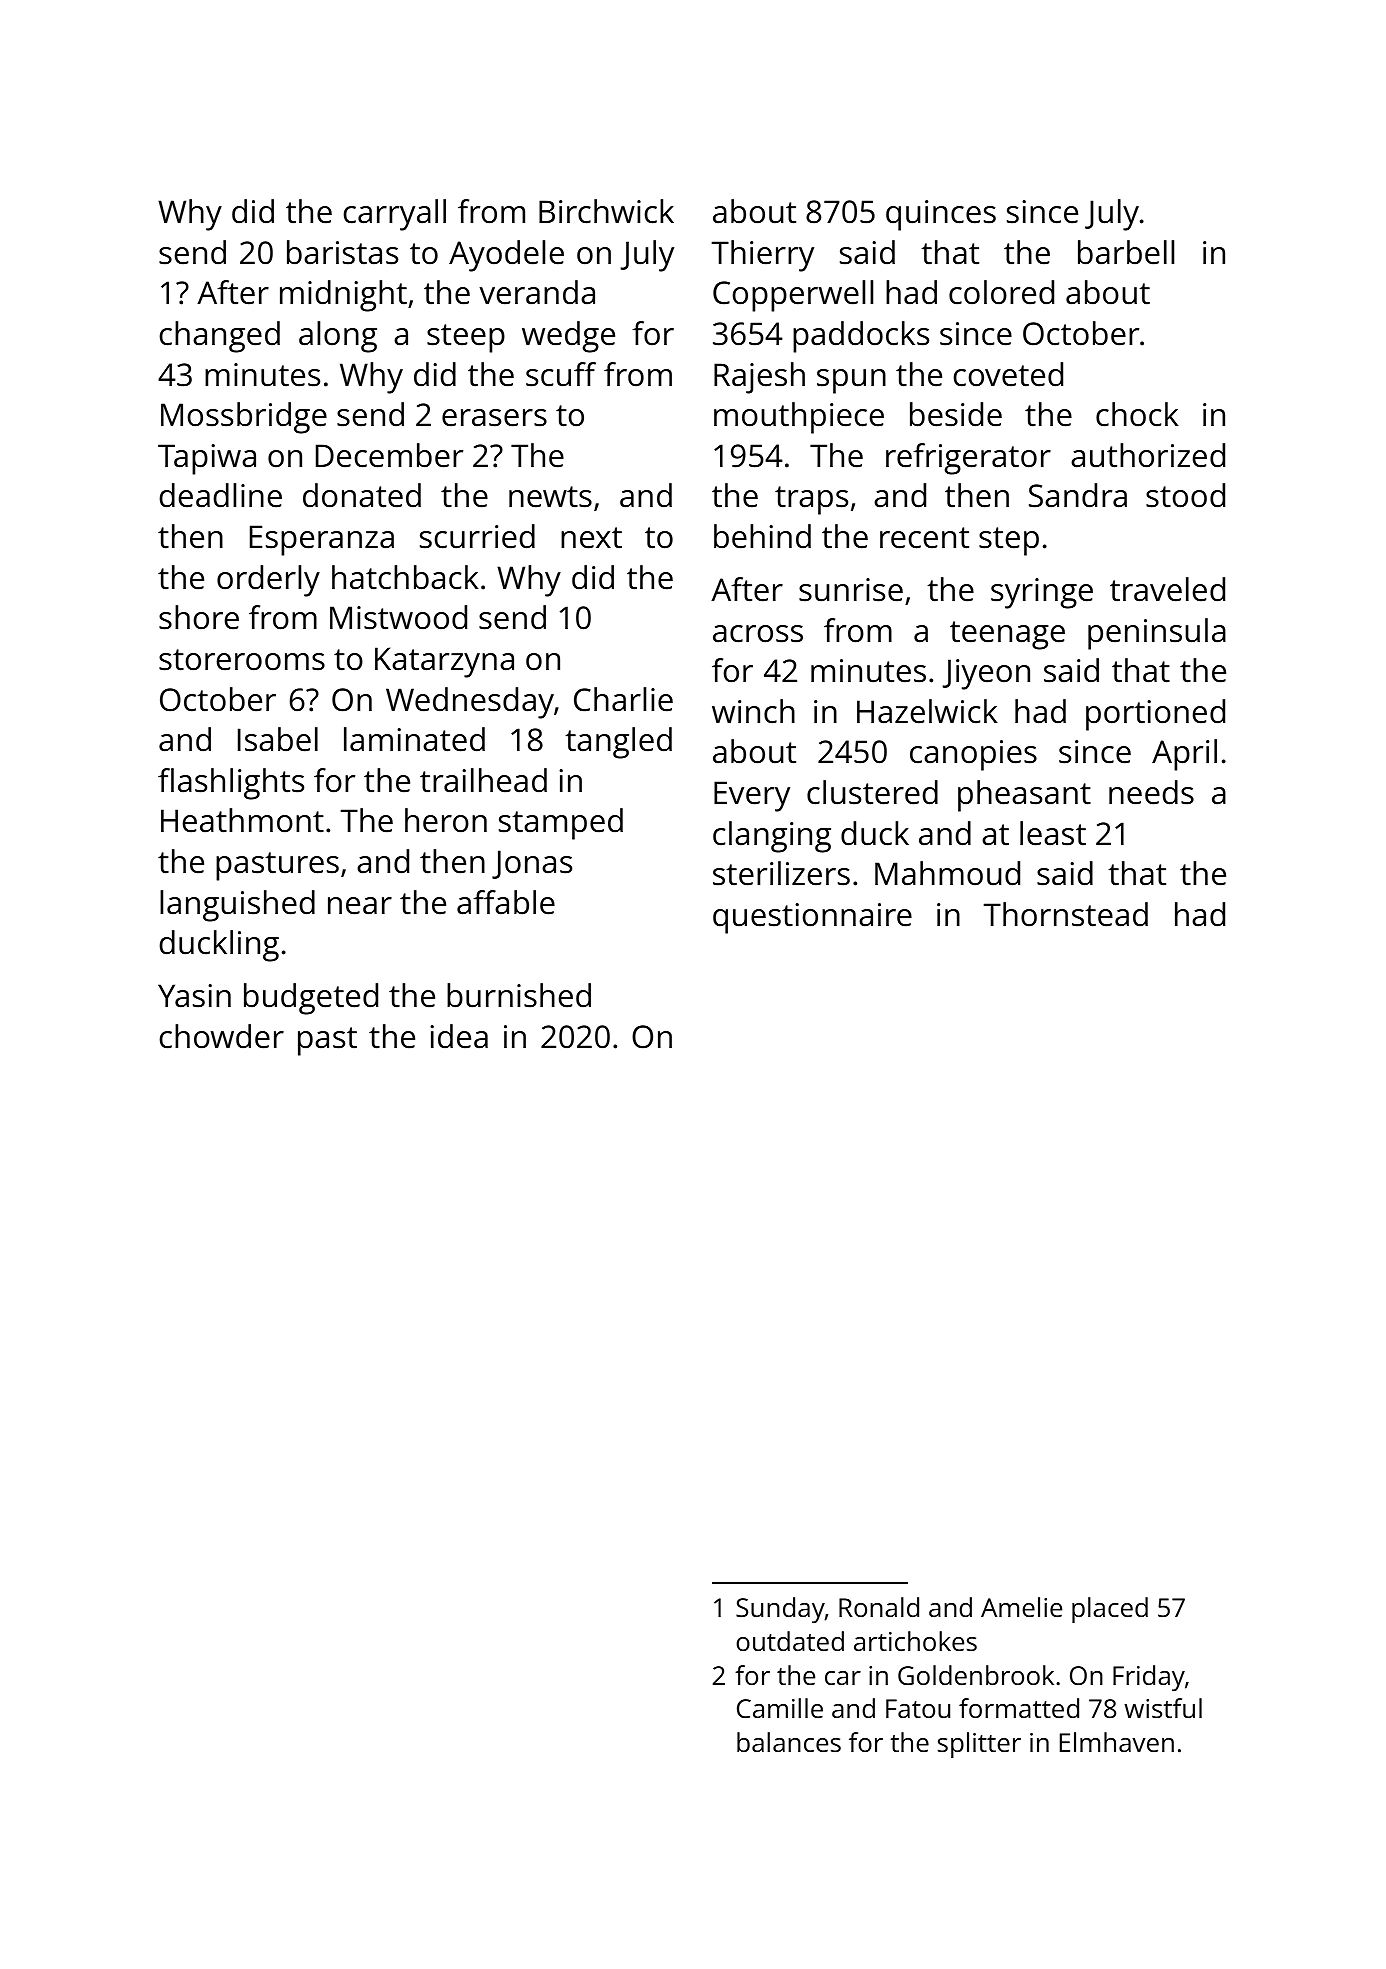  Describe the element at coordinates (237, 906) in the image. I see `languished` at that location.
